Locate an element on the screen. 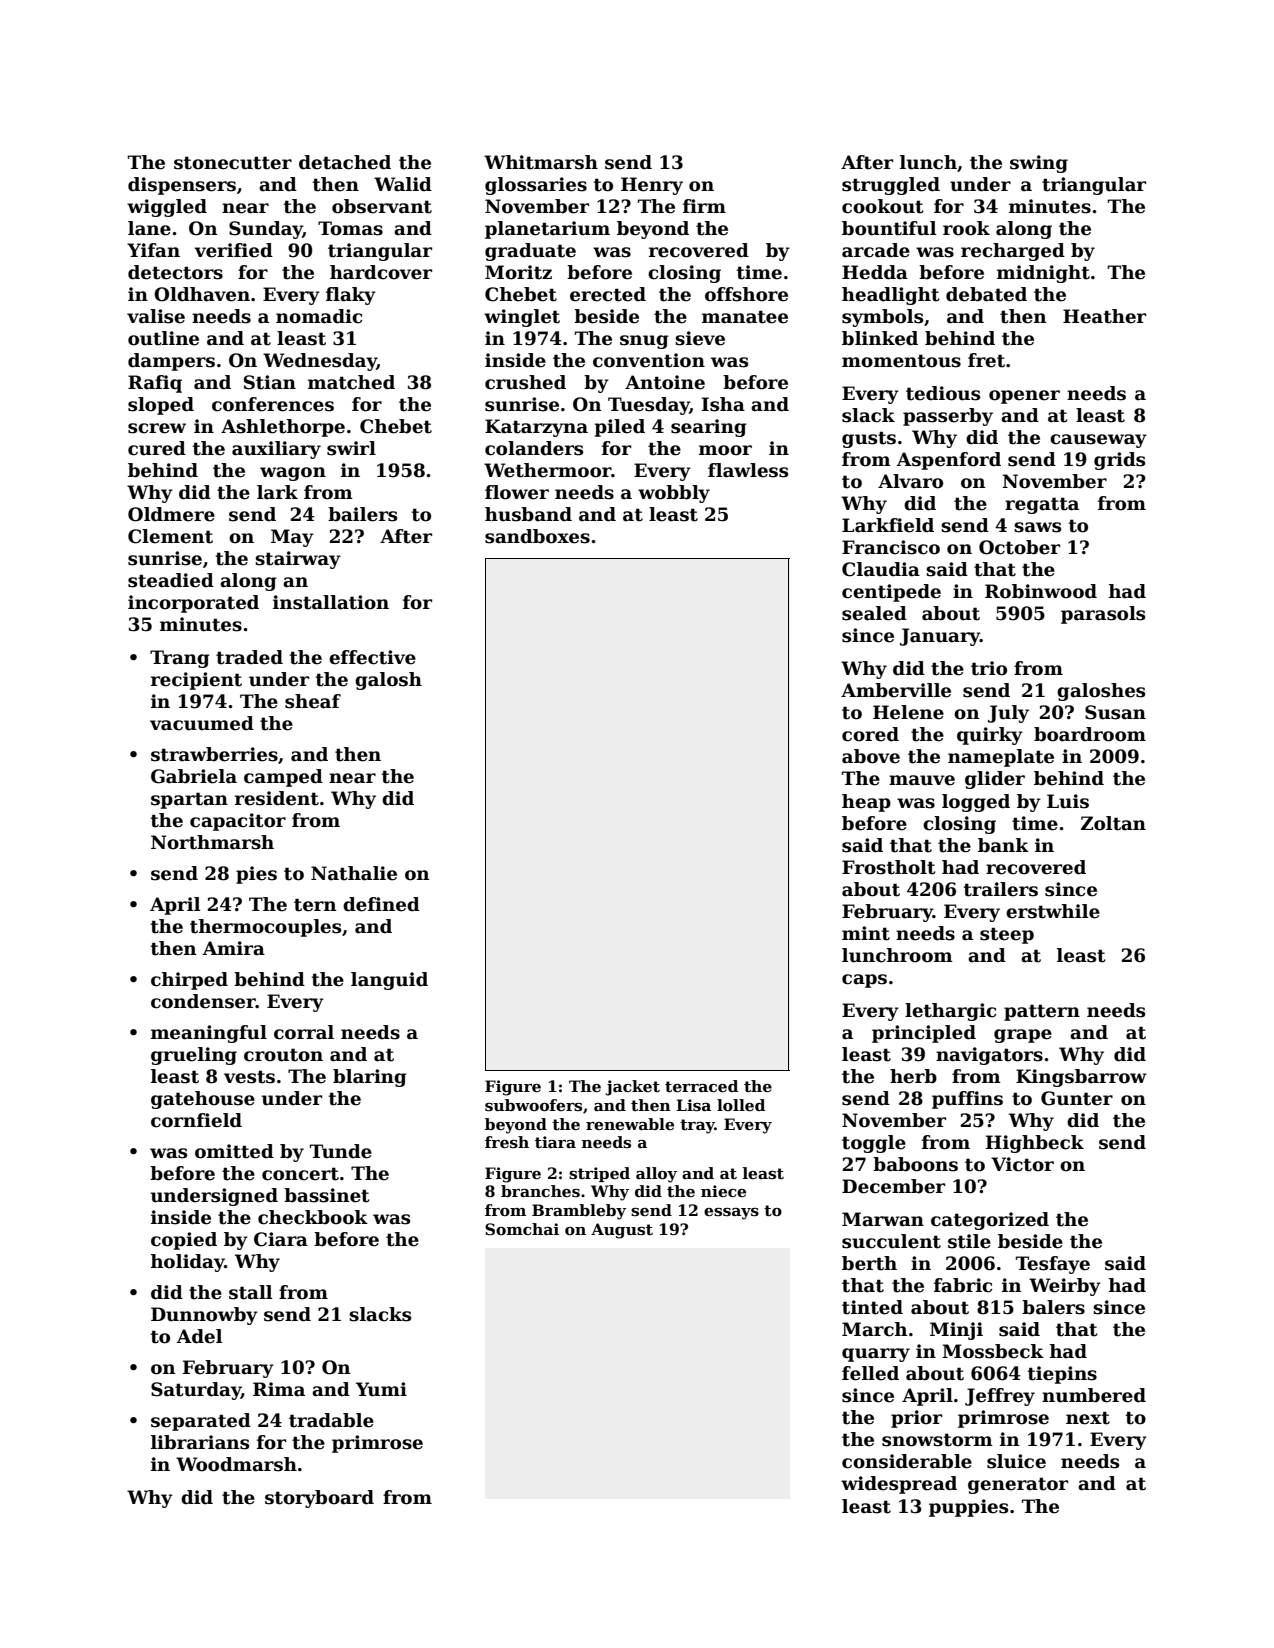 The image size is (1274, 1648). debated is located at coordinates (986, 294).
